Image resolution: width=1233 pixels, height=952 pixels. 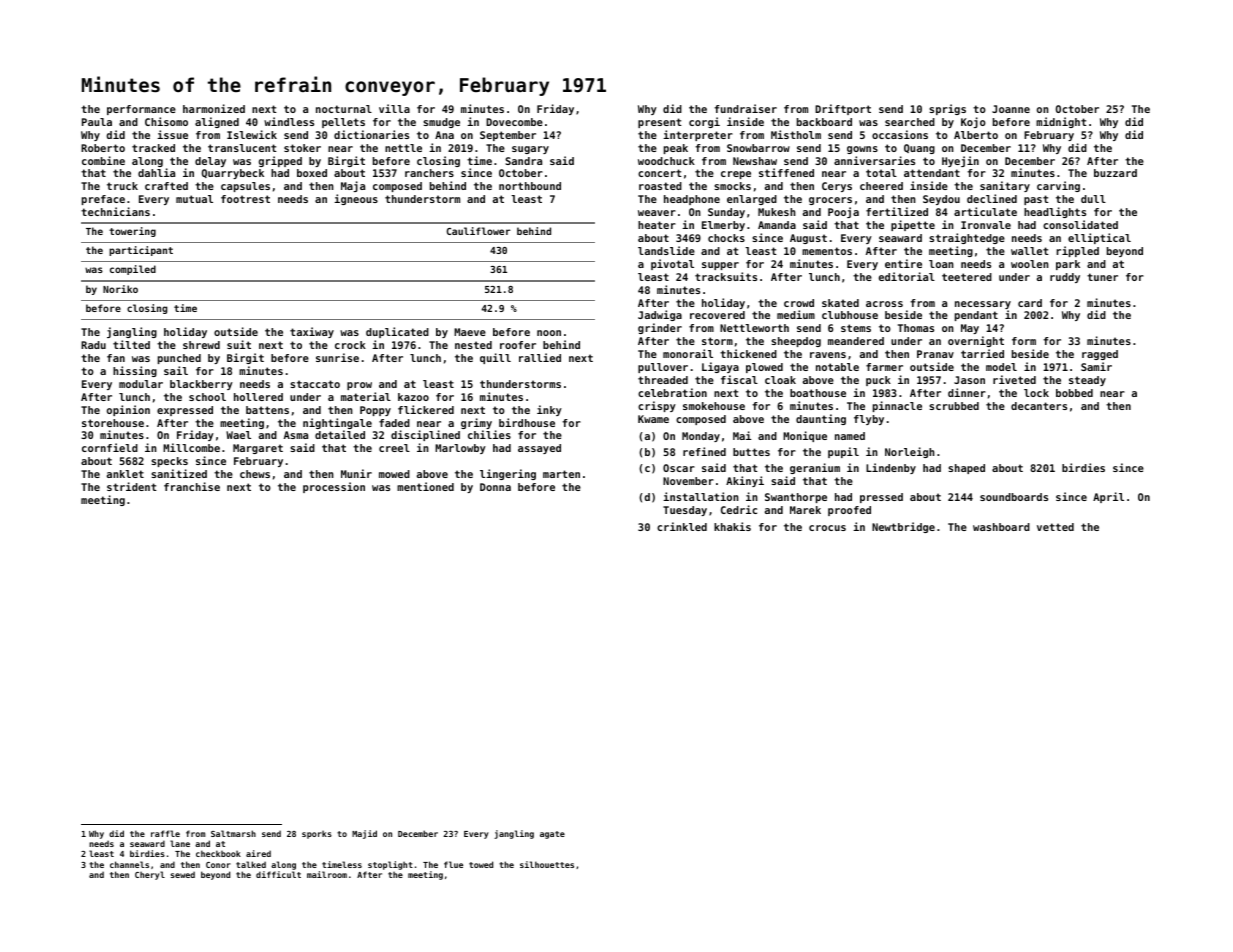 I want to click on monorail, so click(x=688, y=353).
